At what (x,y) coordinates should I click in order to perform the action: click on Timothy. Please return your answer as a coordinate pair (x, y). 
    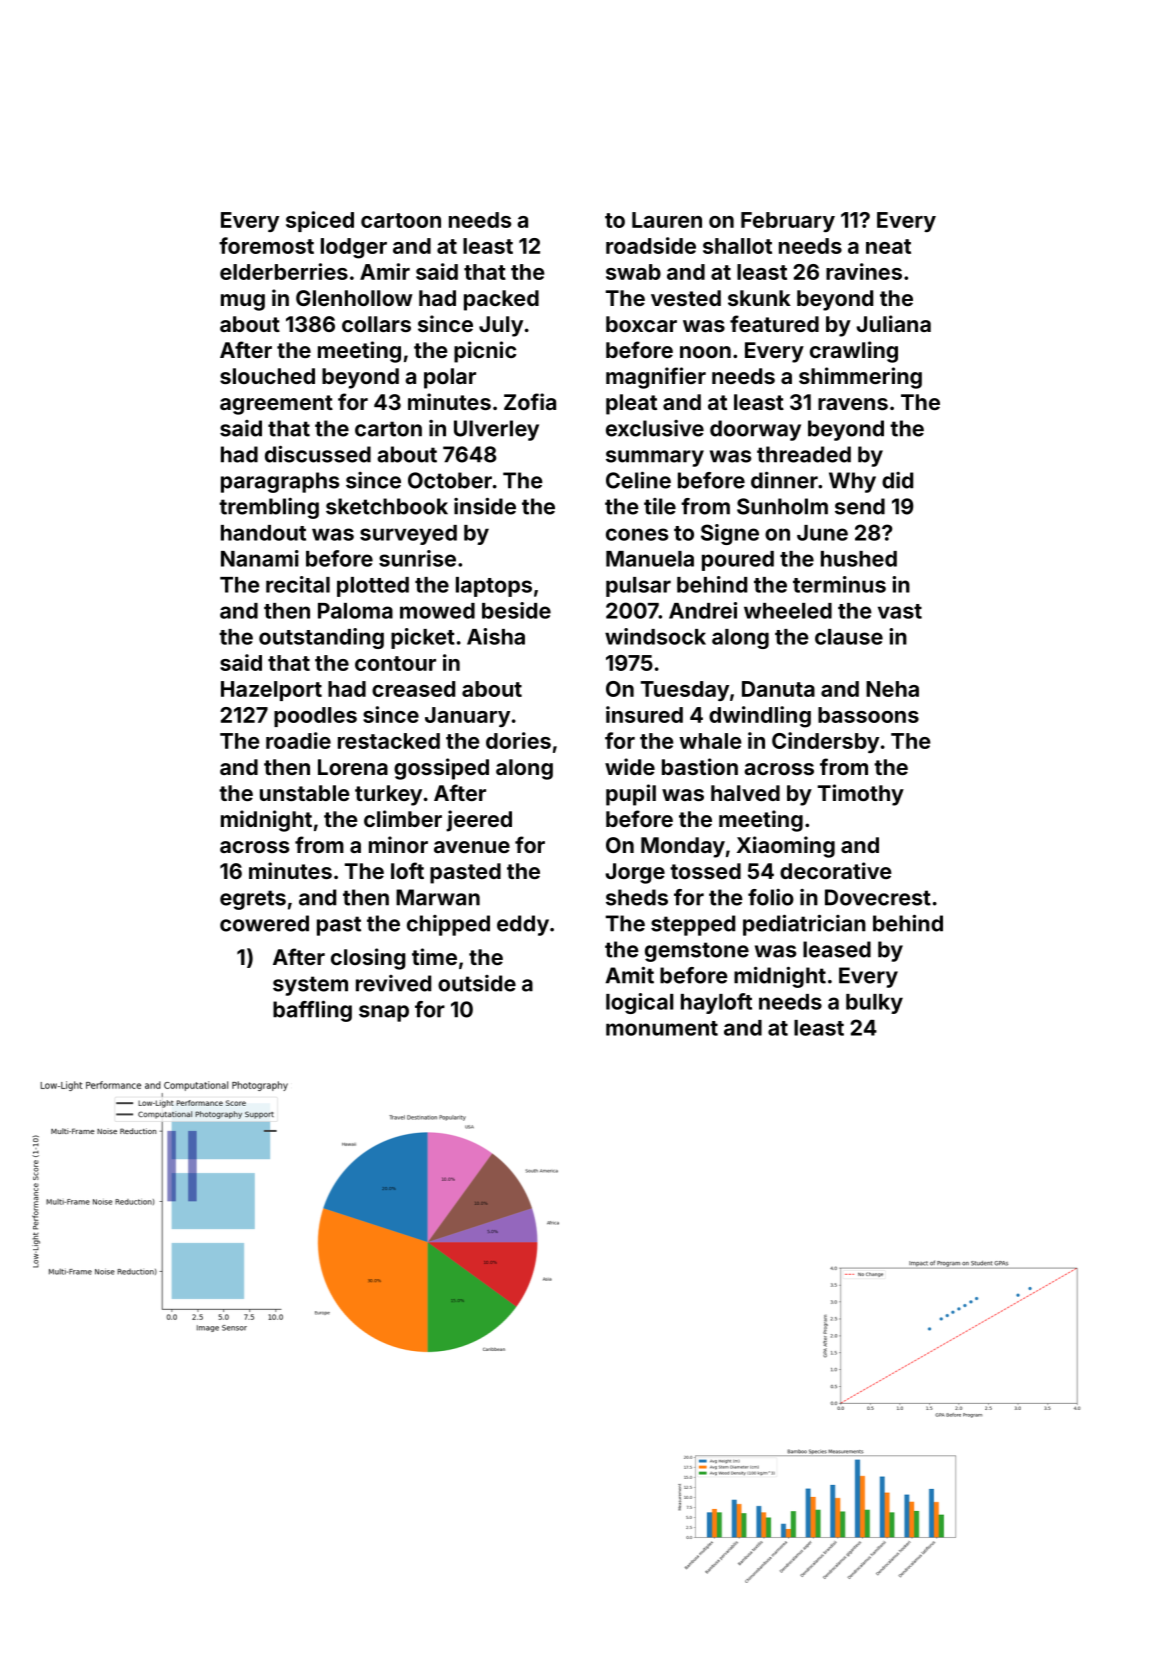
    Looking at the image, I should click on (861, 795).
